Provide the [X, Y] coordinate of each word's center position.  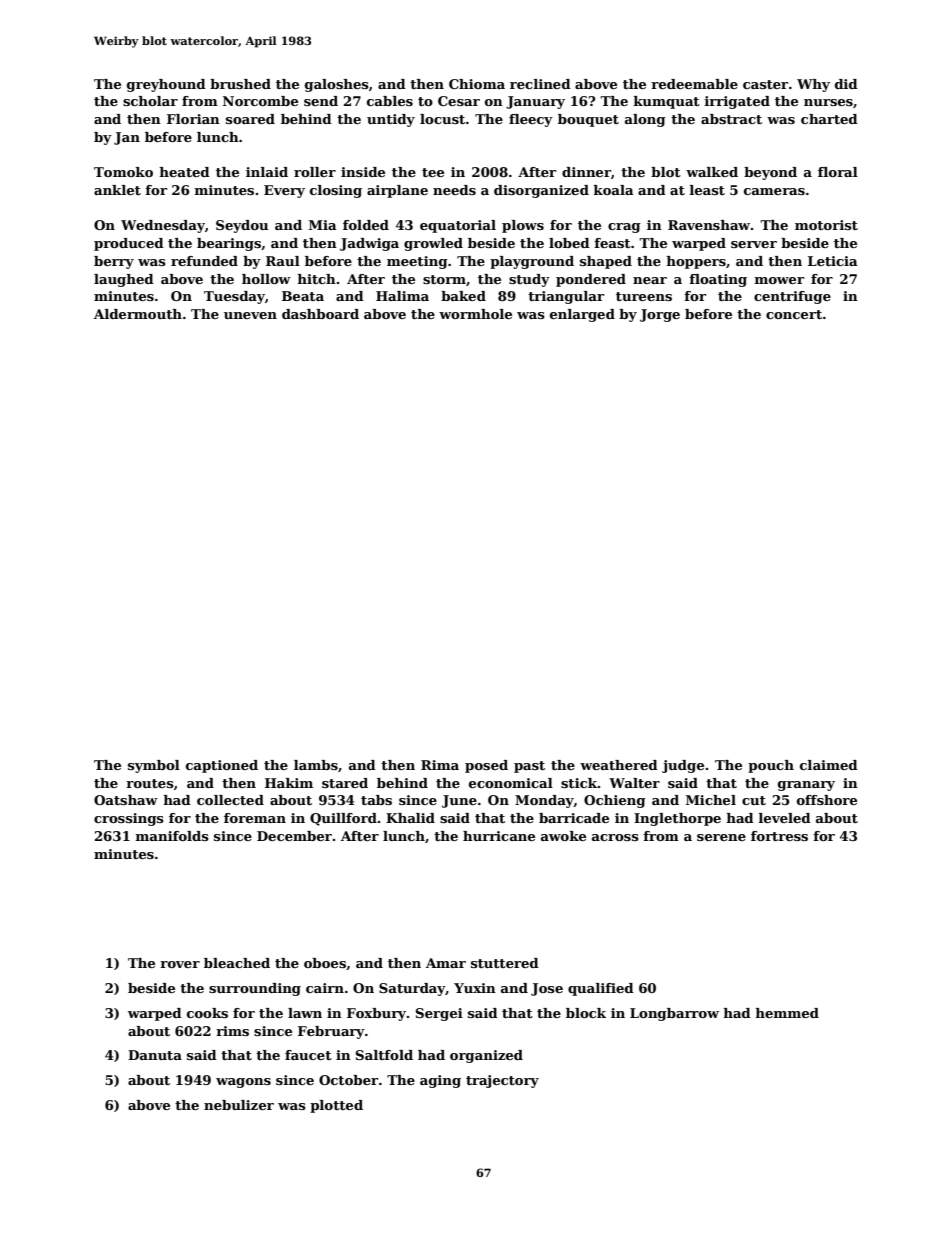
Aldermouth [138, 314]
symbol [154, 766]
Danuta [155, 1055]
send [321, 101]
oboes [325, 963]
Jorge [660, 315]
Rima [440, 765]
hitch [317, 279]
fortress [779, 836]
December [294, 836]
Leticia [833, 261]
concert [794, 314]
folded [366, 225]
